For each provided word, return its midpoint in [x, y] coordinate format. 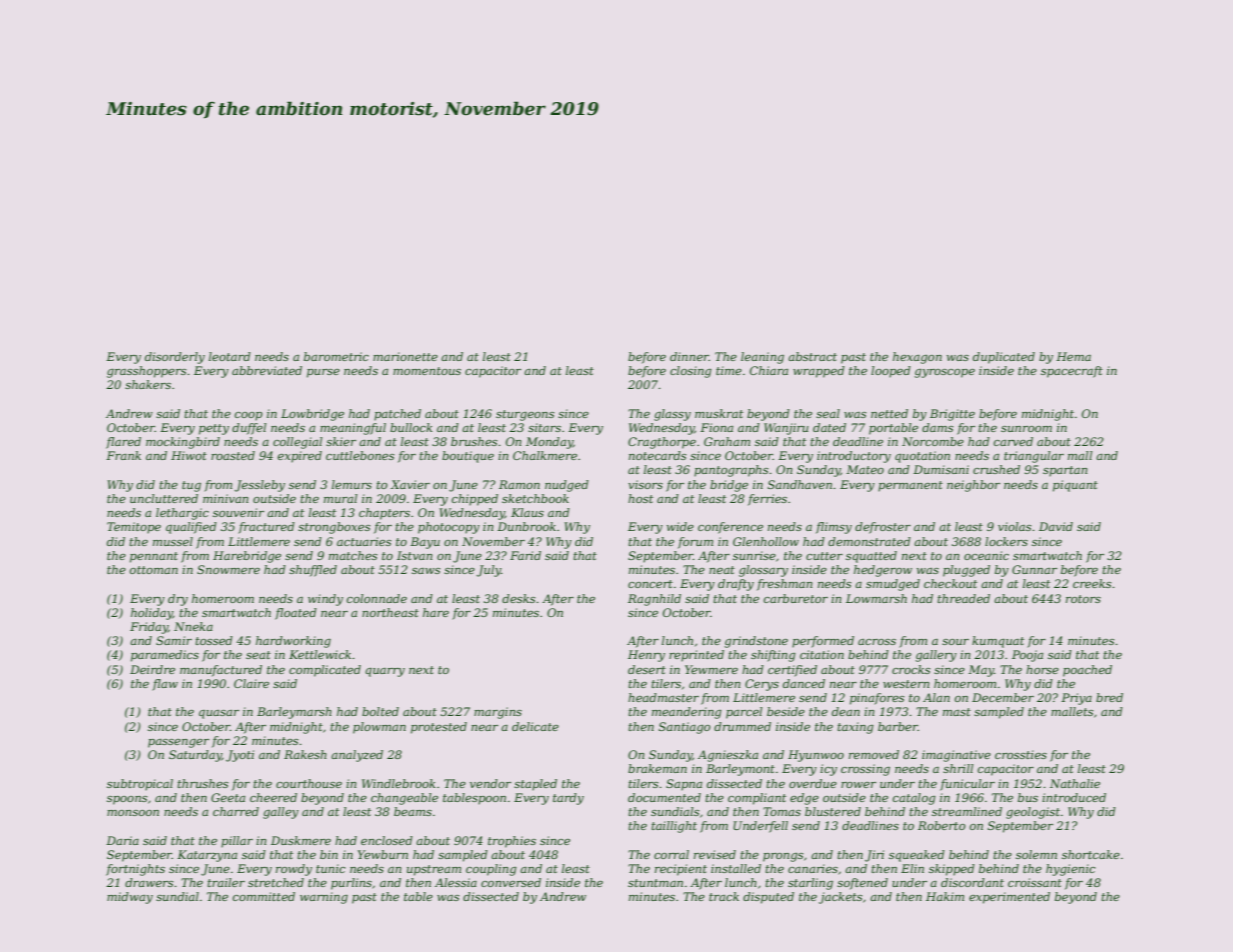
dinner [689, 356]
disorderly [175, 358]
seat [258, 655]
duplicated [1004, 358]
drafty [736, 585]
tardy [568, 799]
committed [264, 896]
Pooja [1027, 656]
